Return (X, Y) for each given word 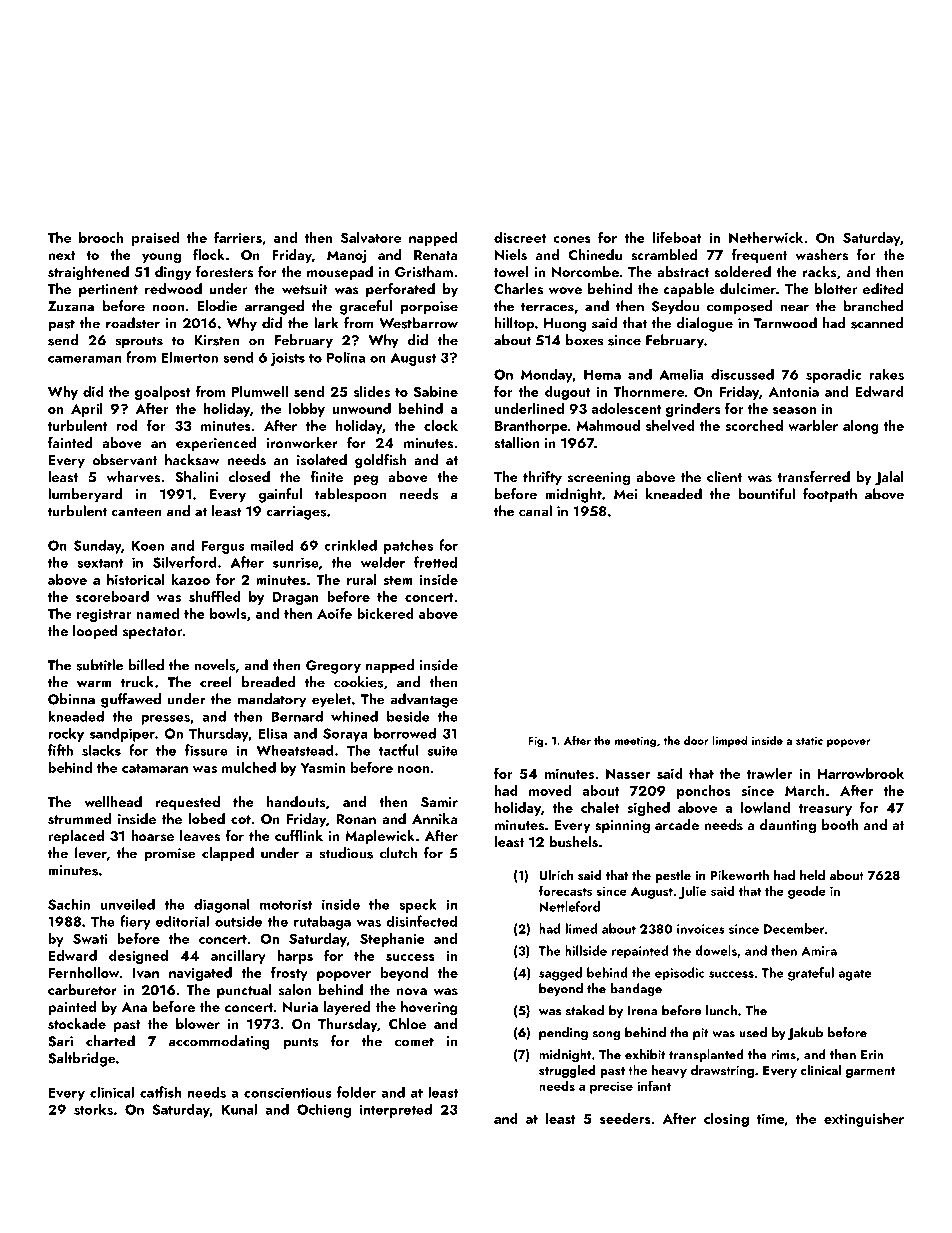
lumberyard (85, 495)
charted (110, 1041)
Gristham (424, 272)
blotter (836, 288)
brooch (101, 237)
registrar (104, 615)
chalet (600, 807)
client (724, 476)
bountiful (766, 494)
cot (241, 819)
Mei (625, 494)
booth (840, 824)
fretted (435, 562)
